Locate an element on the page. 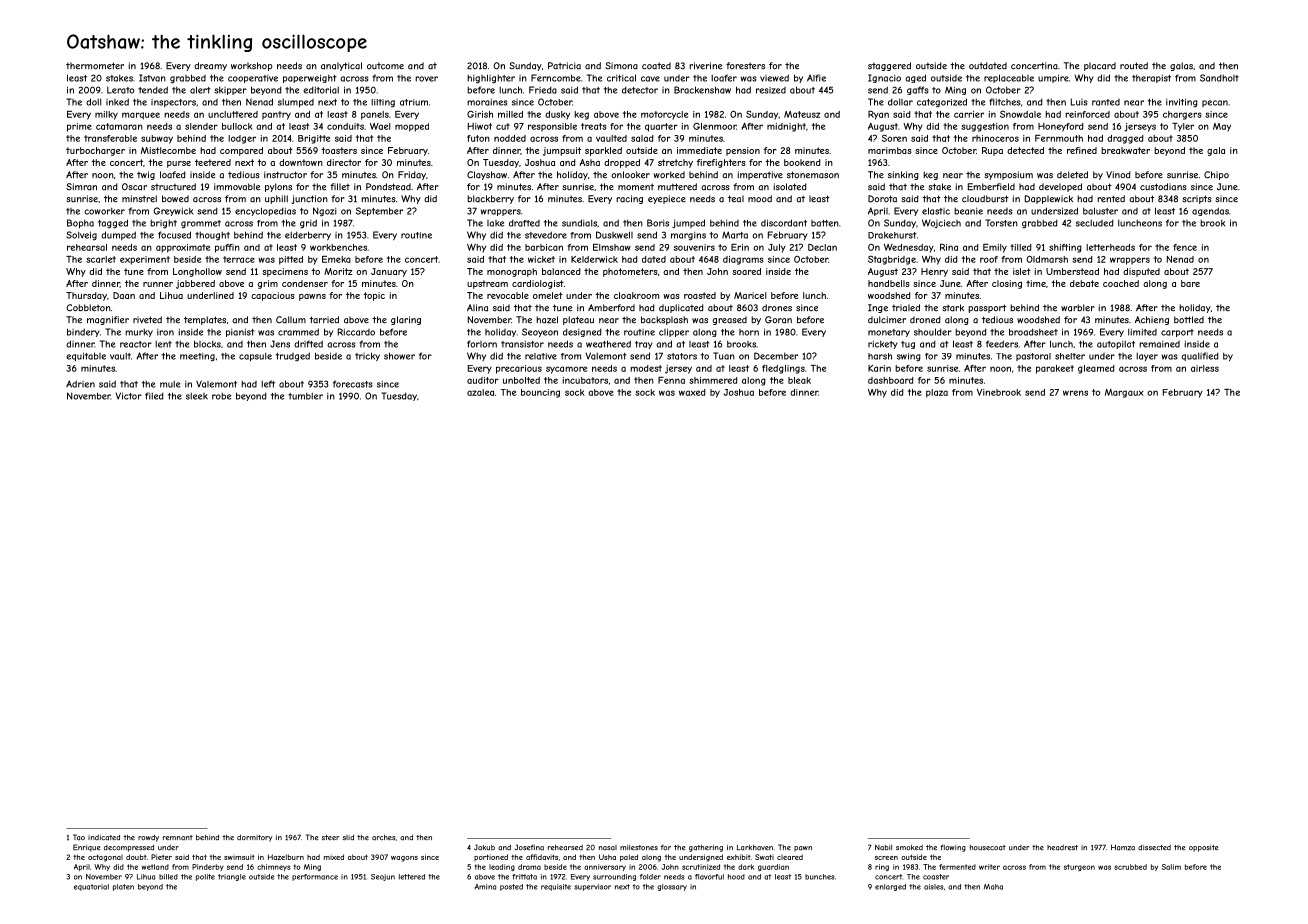 The height and width of the page is (924, 1308). July is located at coordinates (777, 248).
